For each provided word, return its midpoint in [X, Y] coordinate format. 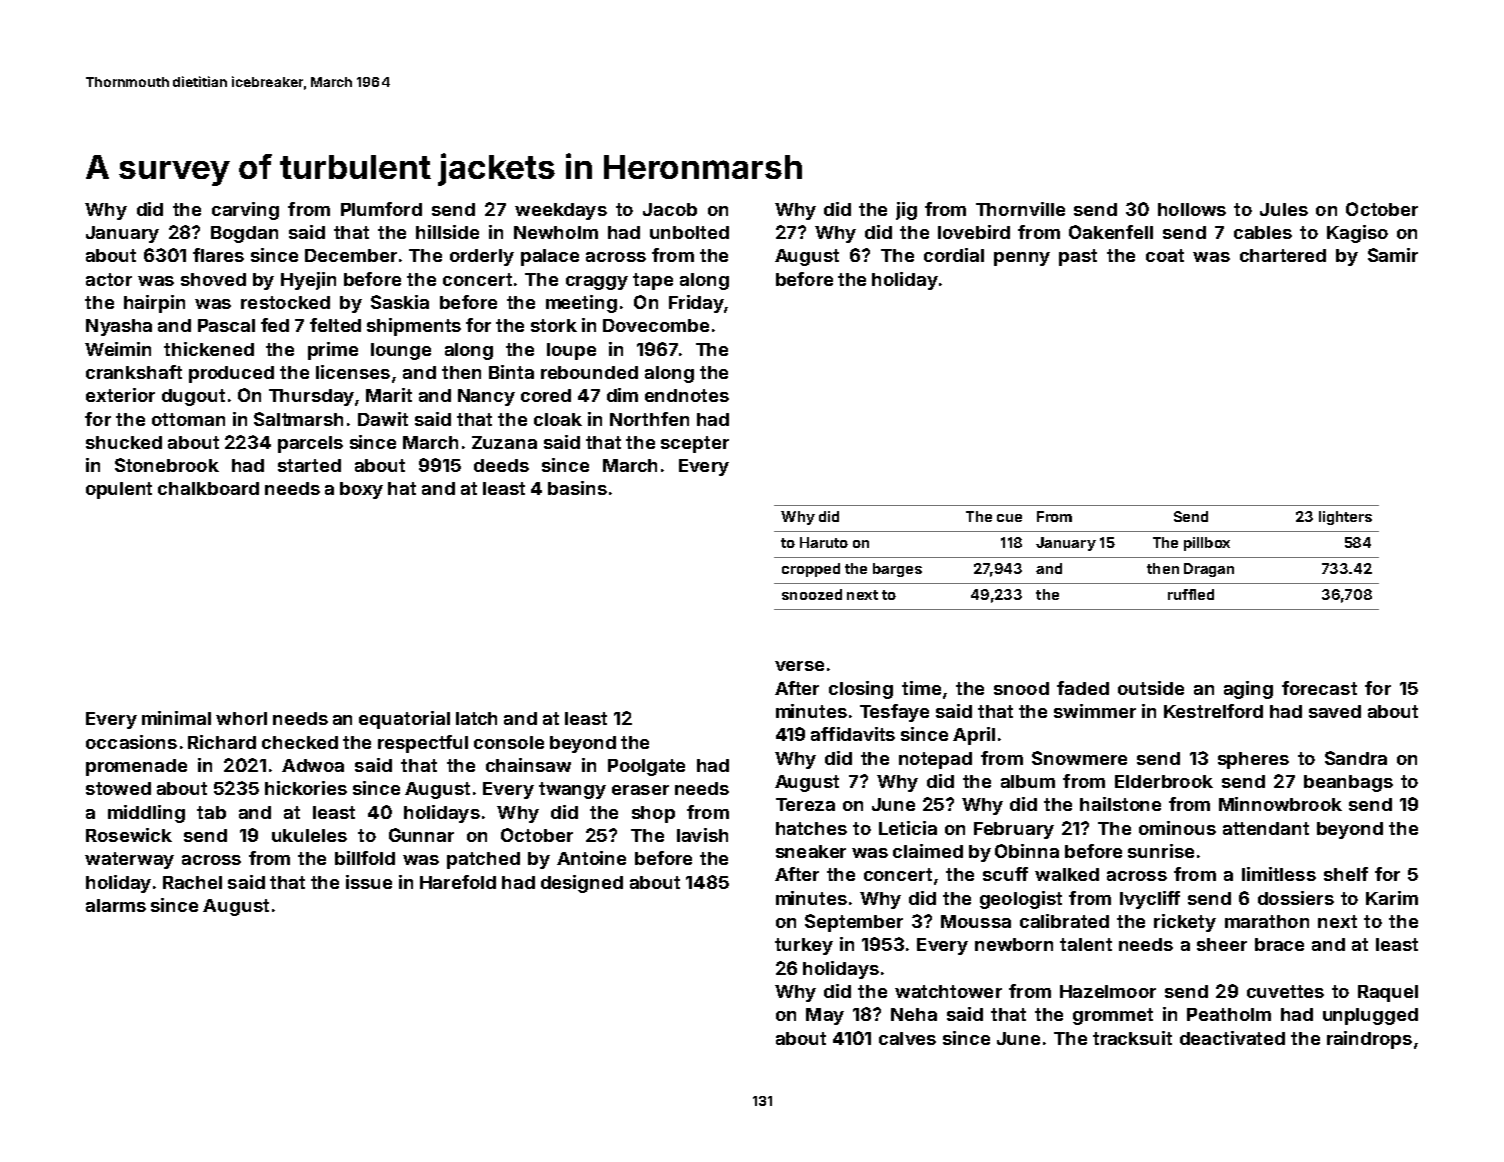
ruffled [1191, 594]
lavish [702, 835]
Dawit [383, 419]
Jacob [670, 209]
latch [476, 718]
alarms [116, 905]
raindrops [1369, 1040]
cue [1009, 518]
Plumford [381, 209]
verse [799, 666]
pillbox [1207, 544]
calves [907, 1038]
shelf [1346, 874]
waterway [129, 860]
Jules [1284, 209]
